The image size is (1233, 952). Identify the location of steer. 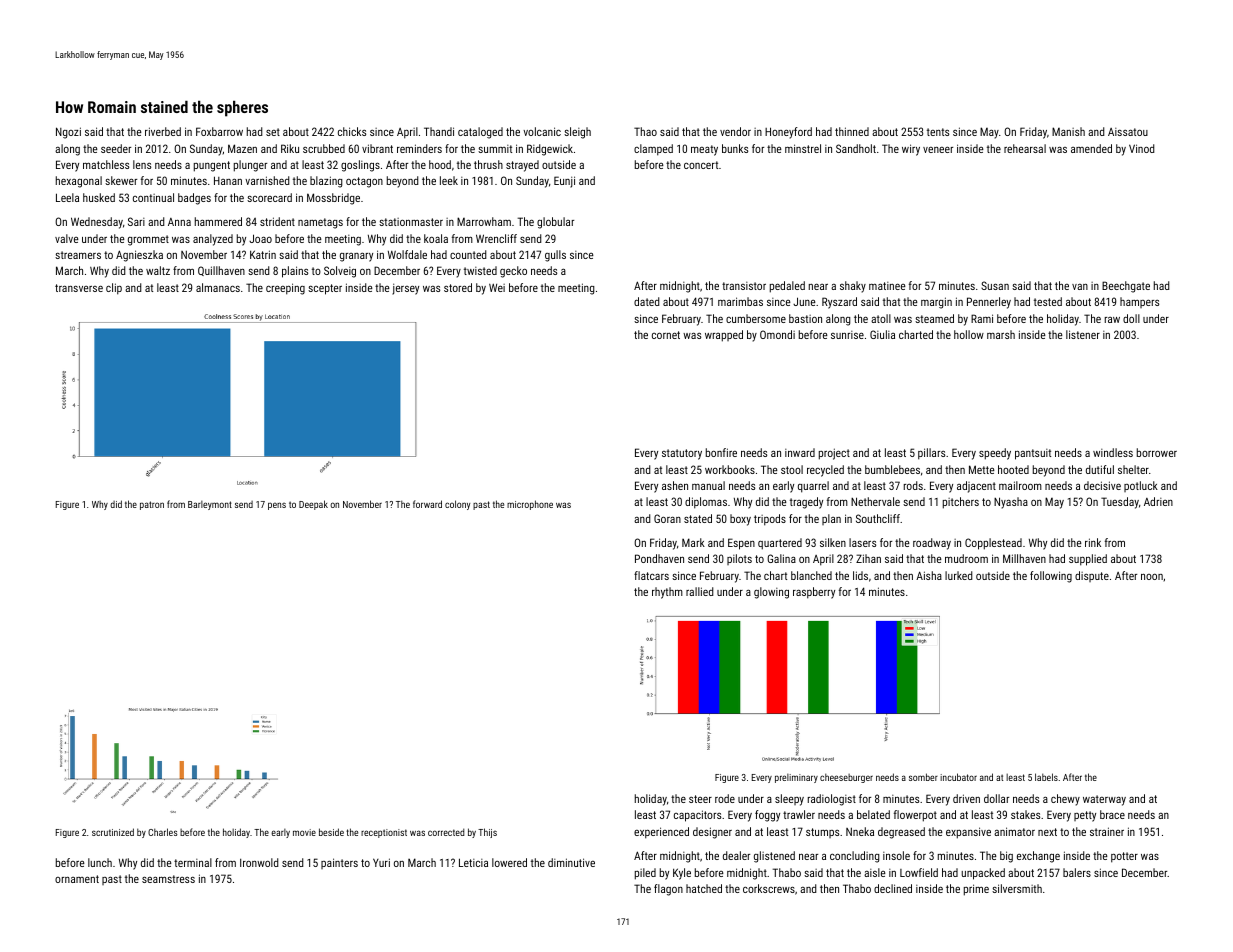
(700, 799).
